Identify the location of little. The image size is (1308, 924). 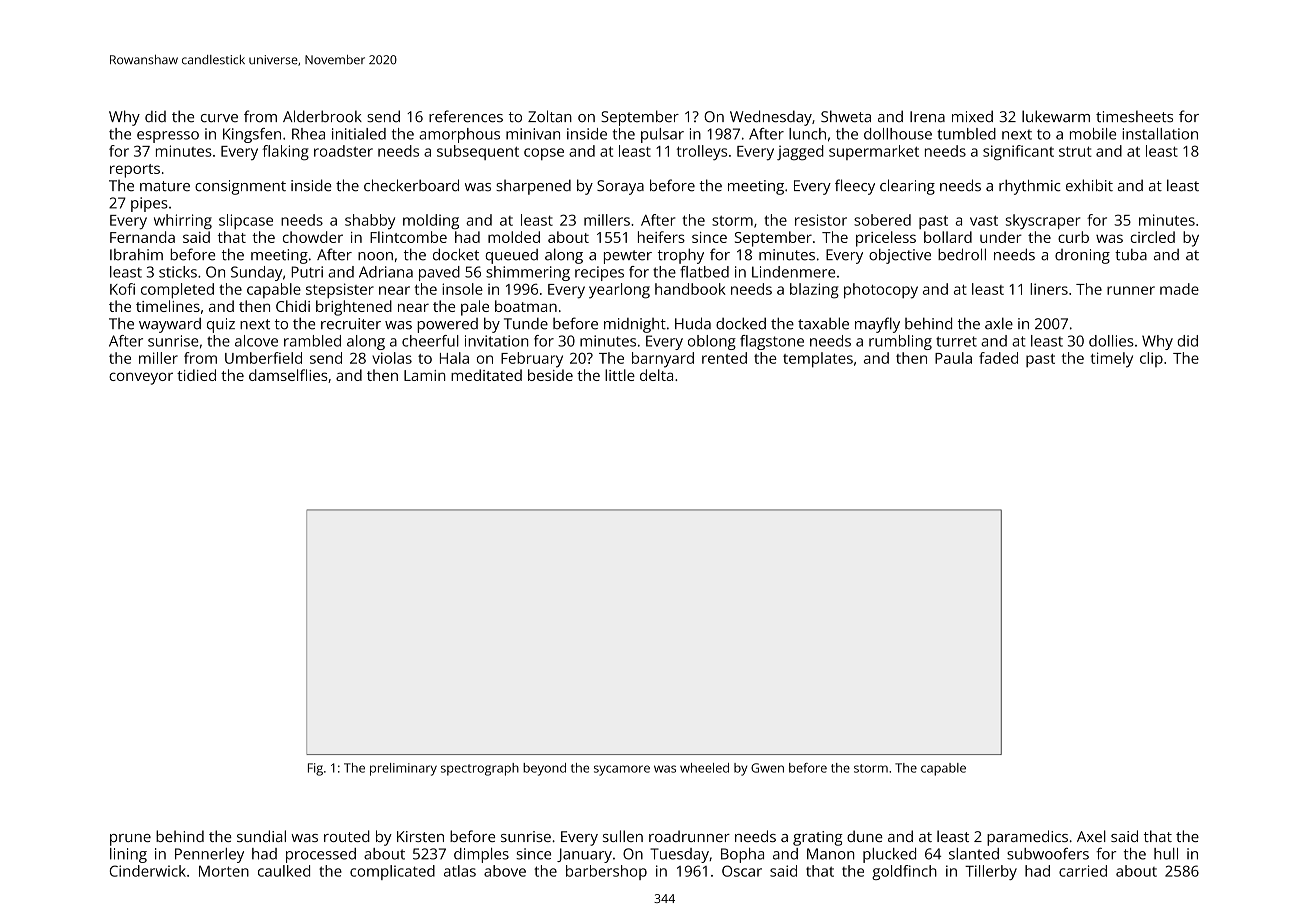
(620, 375).
